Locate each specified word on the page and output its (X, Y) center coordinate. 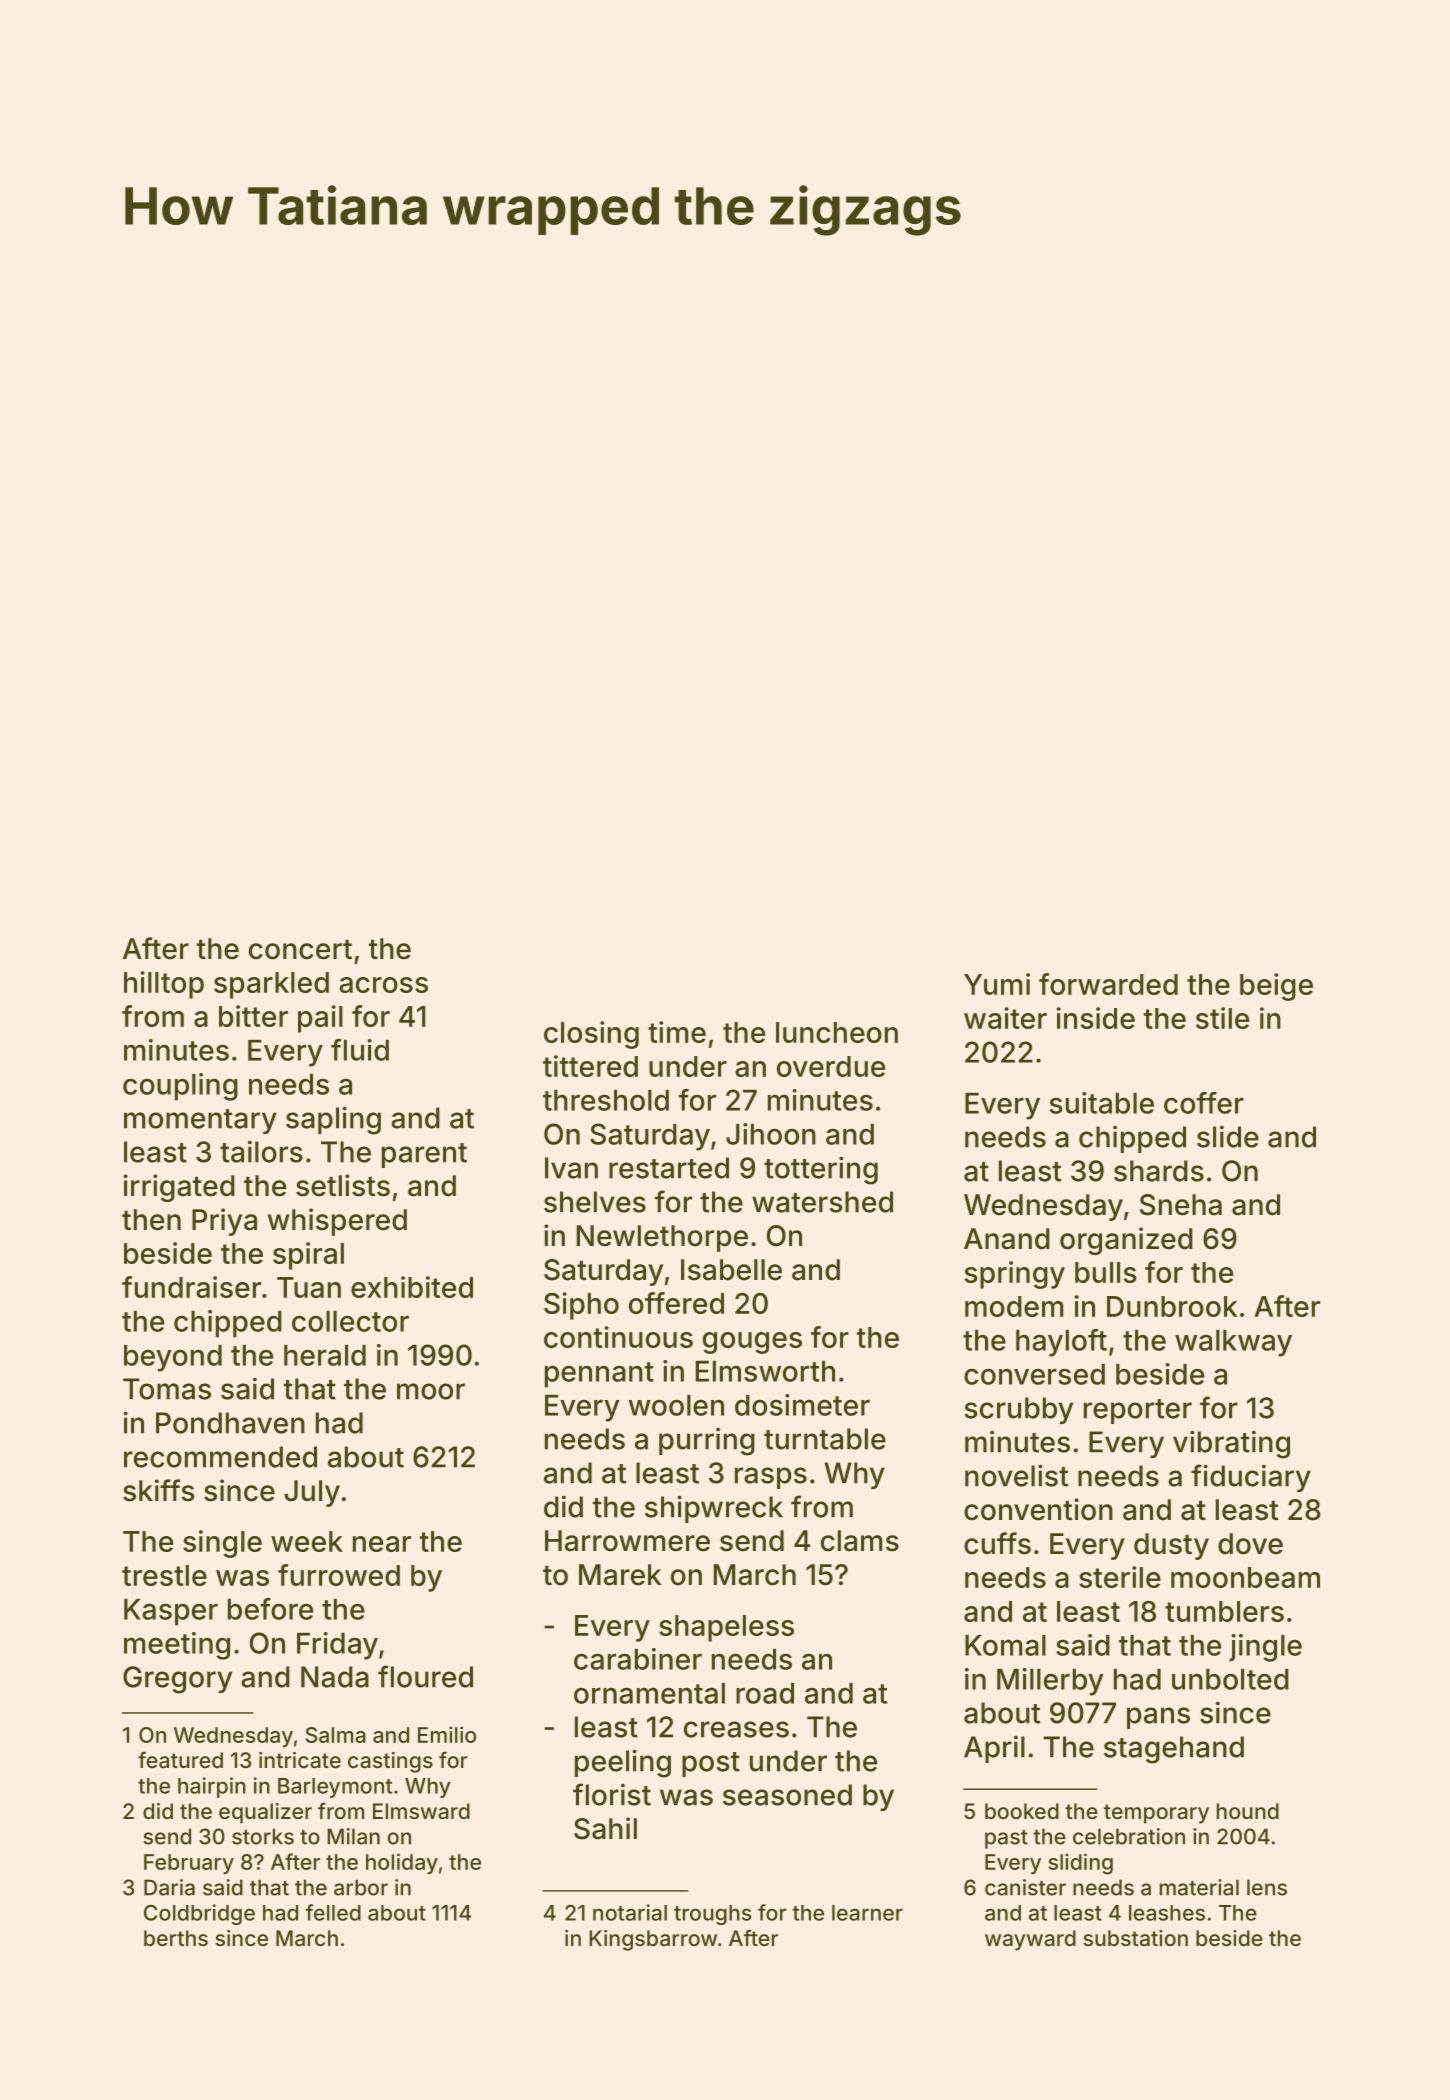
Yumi (997, 984)
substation (1135, 1938)
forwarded (1108, 984)
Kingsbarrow (653, 1940)
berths (176, 1938)
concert (300, 950)
